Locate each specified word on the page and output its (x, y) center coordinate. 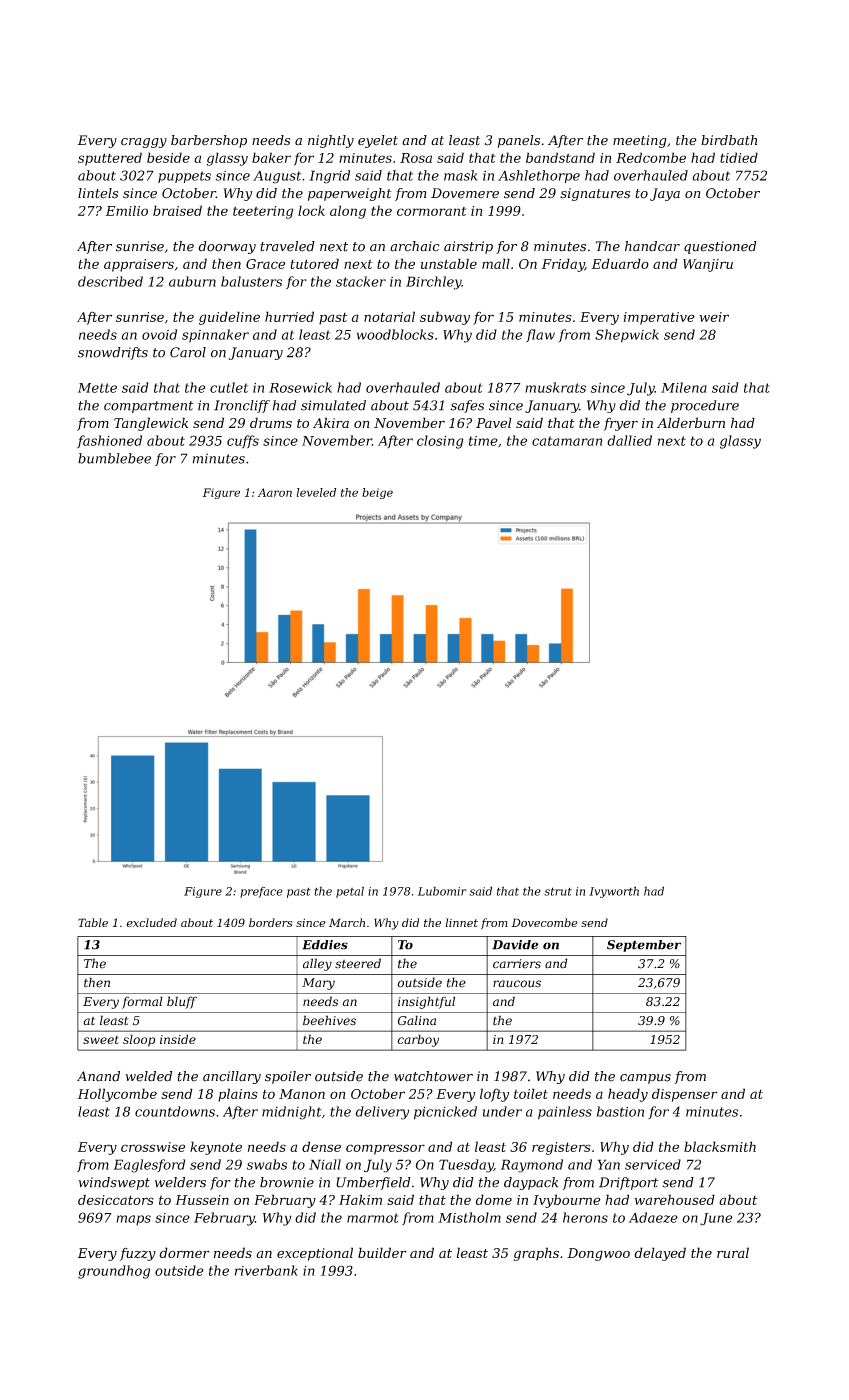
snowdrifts (113, 353)
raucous (517, 984)
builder (382, 1252)
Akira (331, 422)
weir (714, 317)
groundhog (114, 1272)
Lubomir (442, 891)
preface (261, 892)
